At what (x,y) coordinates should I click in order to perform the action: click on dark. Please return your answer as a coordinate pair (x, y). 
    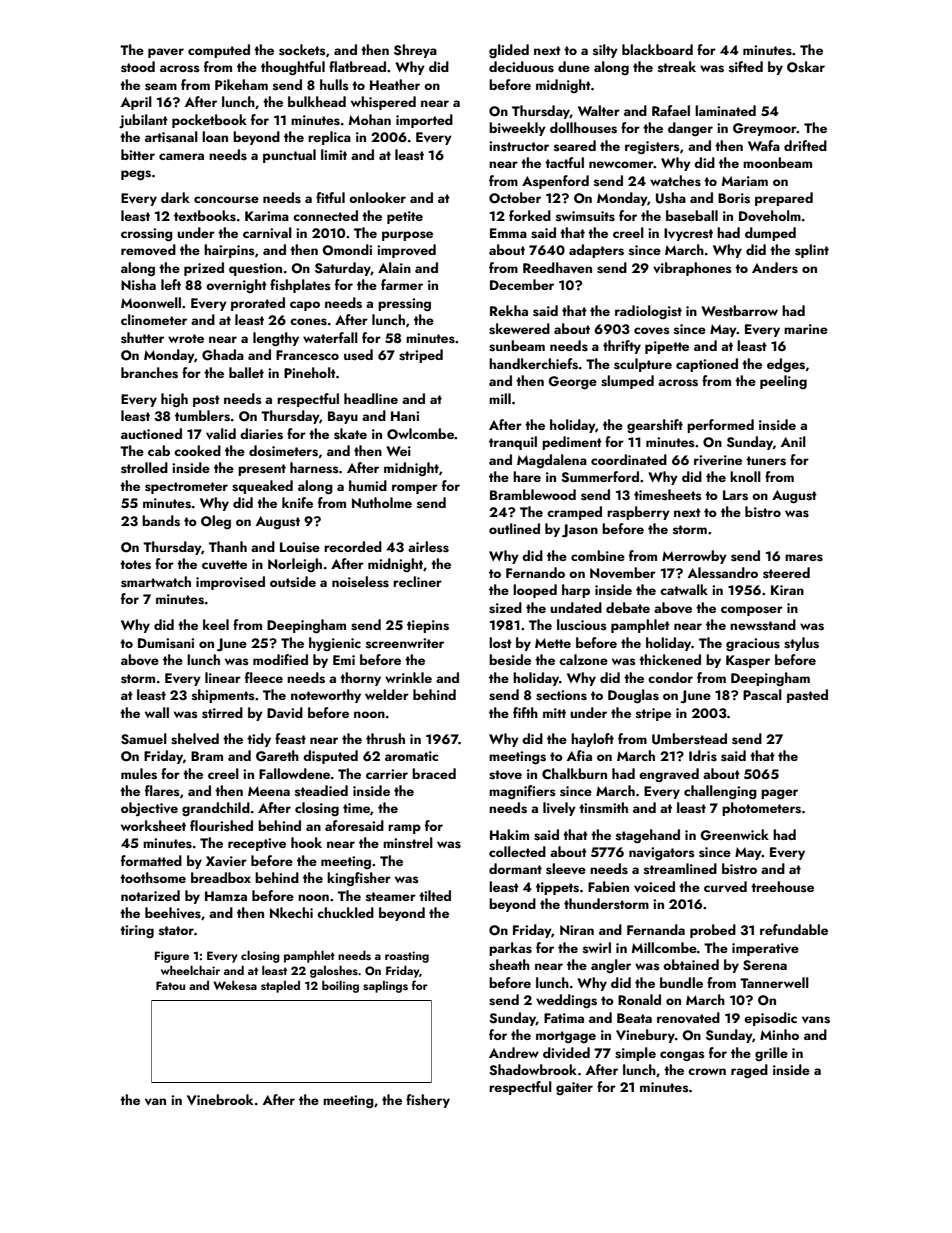
    Looking at the image, I should click on (175, 197).
